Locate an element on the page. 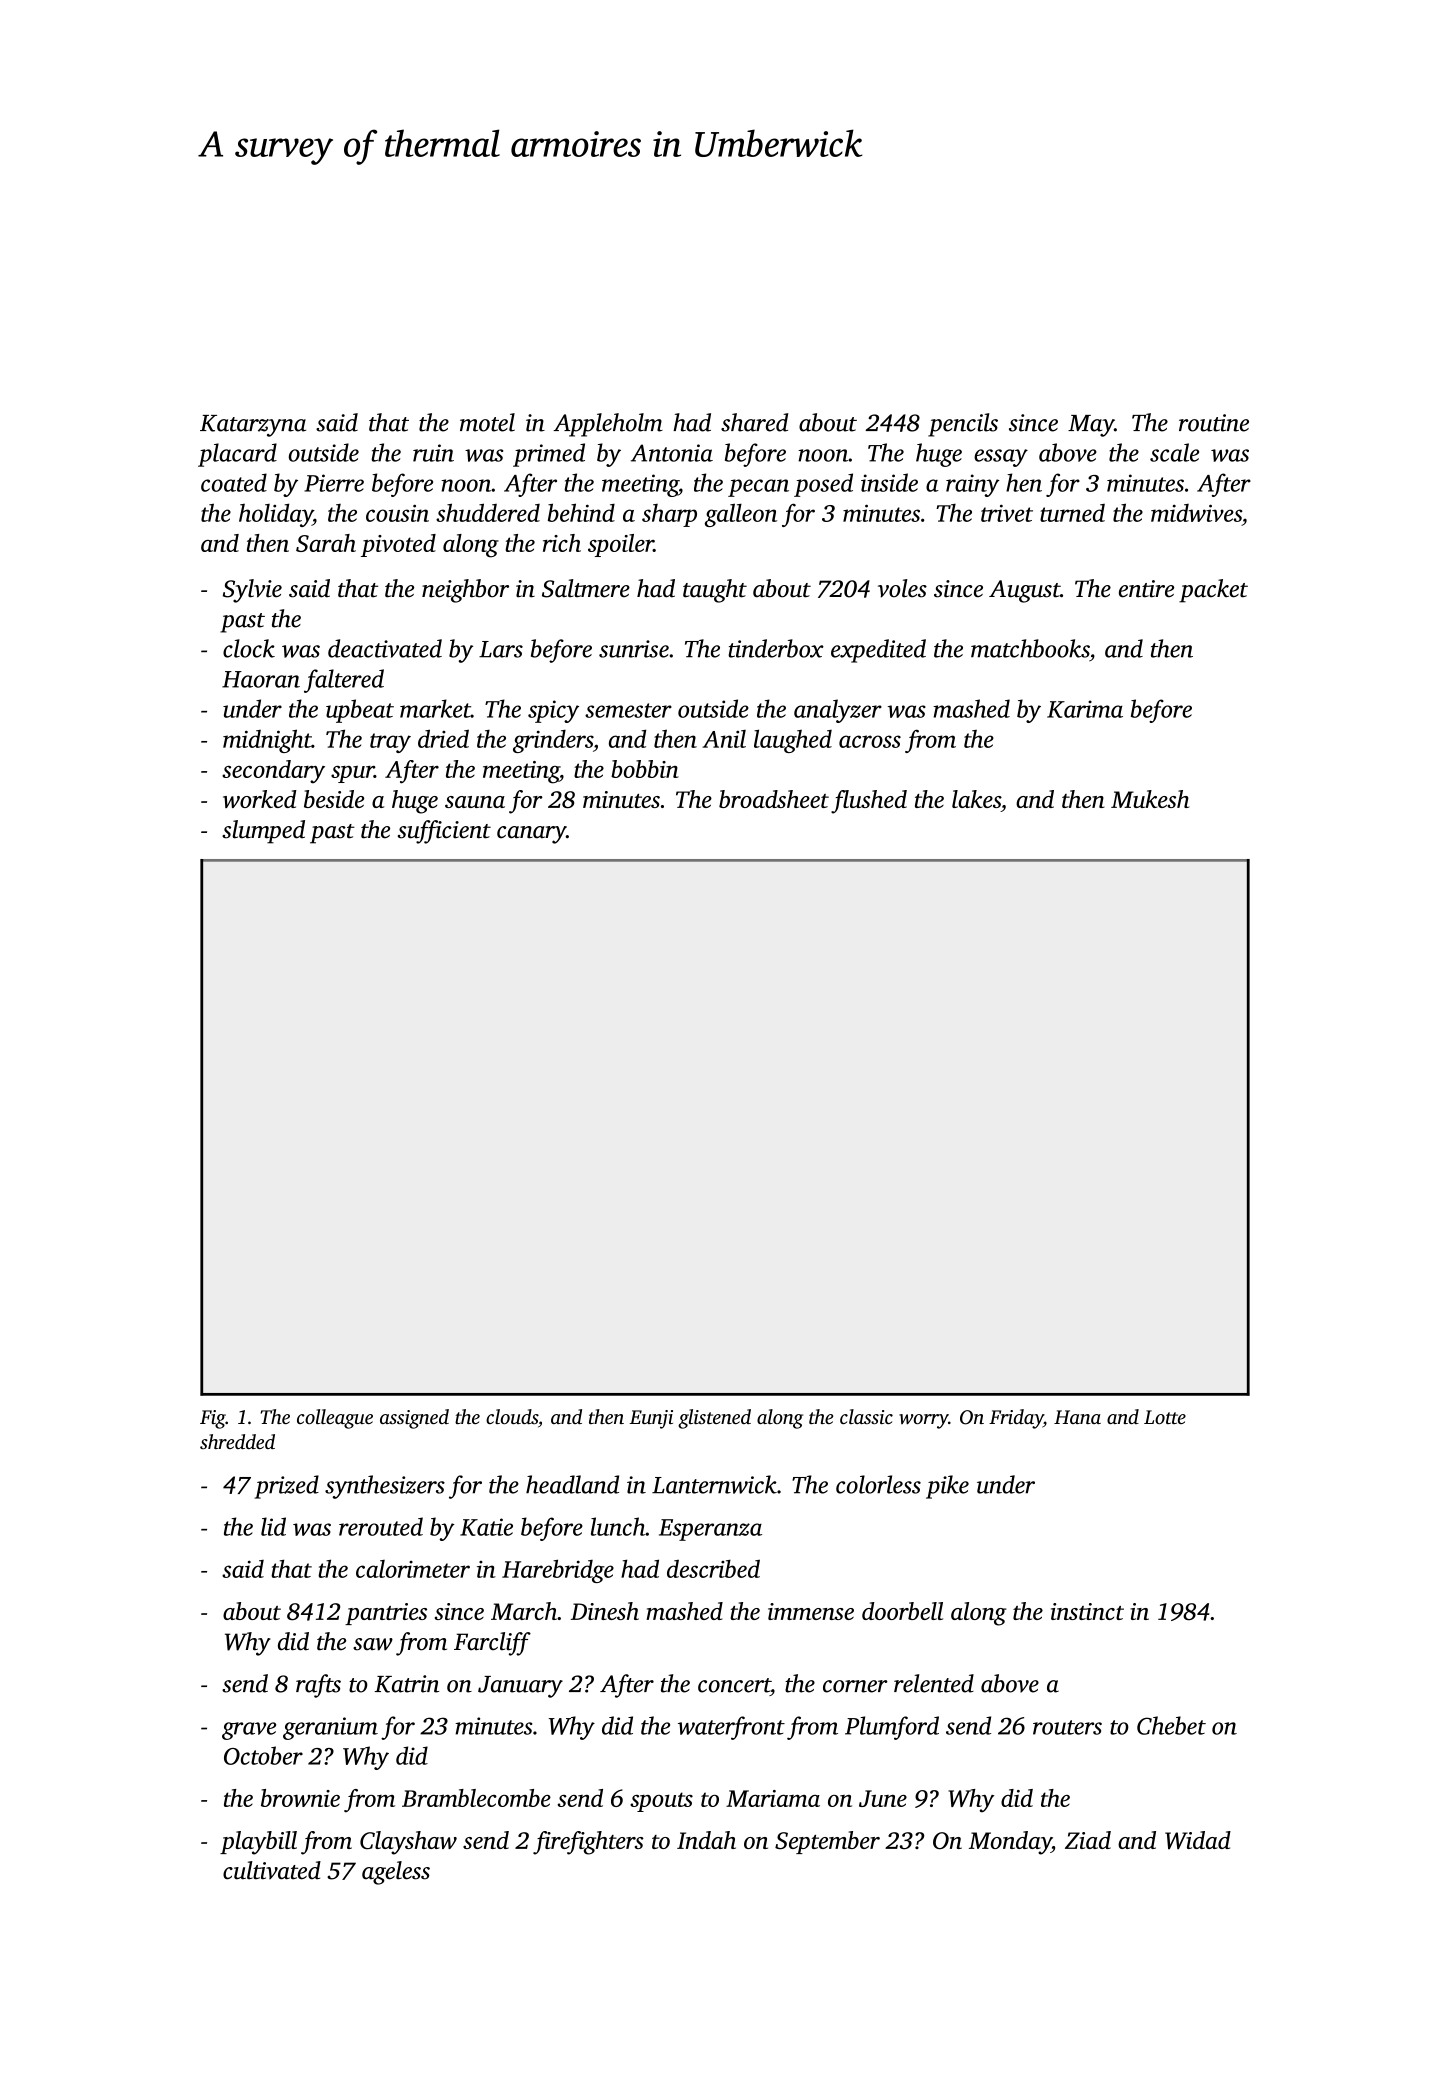 The width and height of the image is (1450, 2100). cultivated is located at coordinates (272, 1870).
